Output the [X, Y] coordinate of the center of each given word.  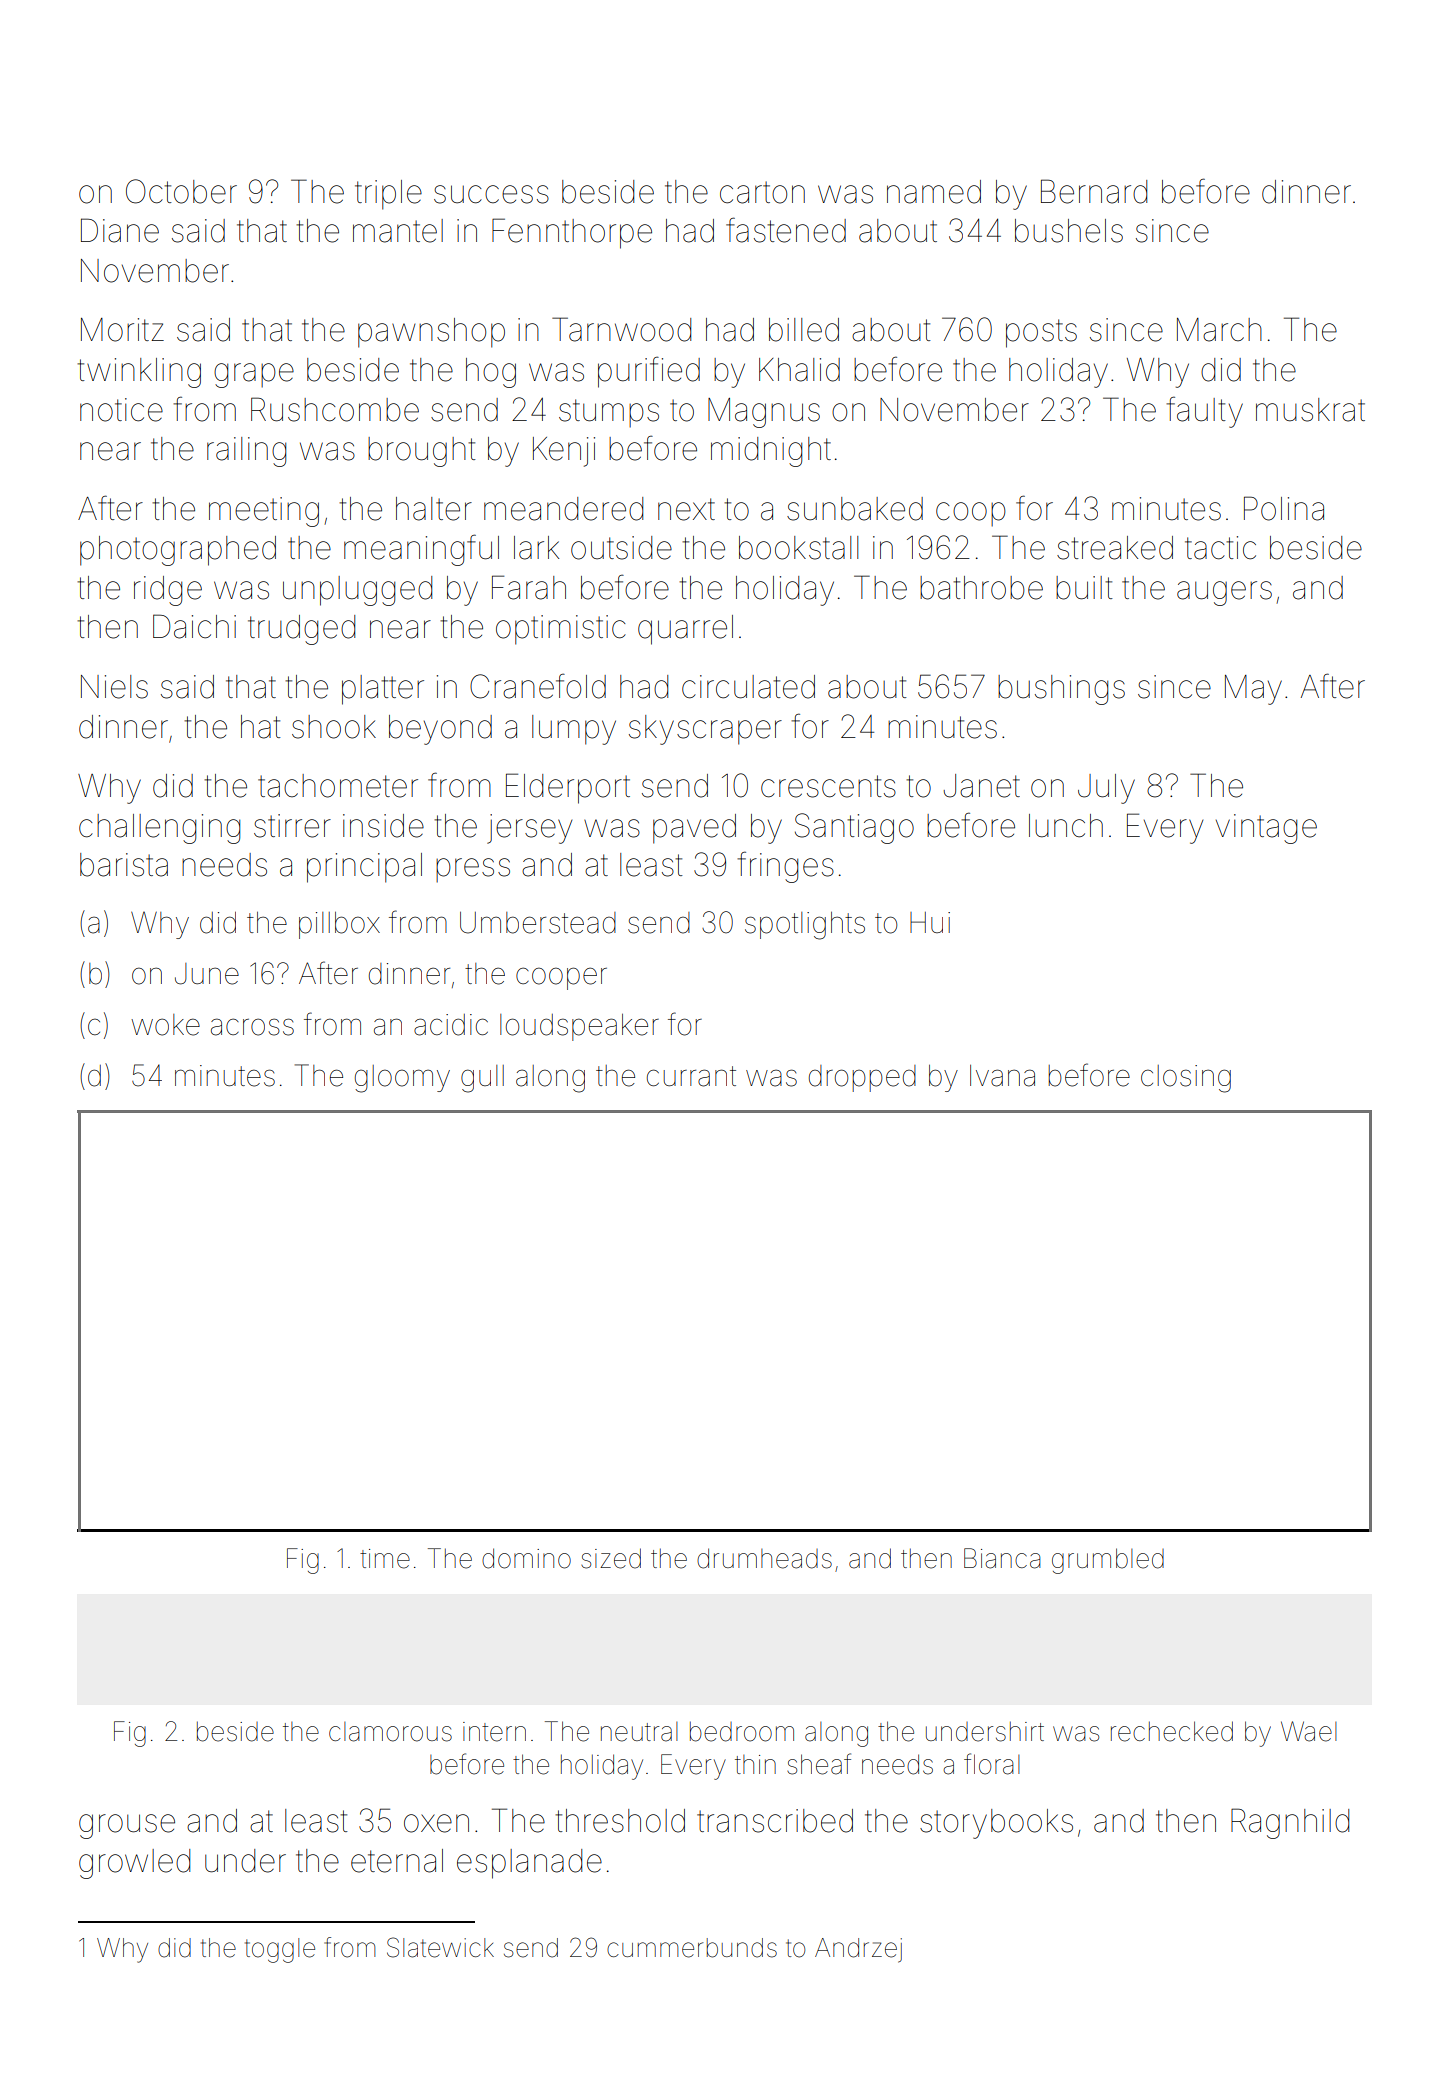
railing [246, 452]
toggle [280, 1950]
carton [762, 192]
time [385, 1559]
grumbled [1108, 1561]
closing [1186, 1079]
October [181, 191]
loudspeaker [579, 1027]
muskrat [1310, 410]
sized [611, 1558]
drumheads [764, 1558]
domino [526, 1558]
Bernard [1094, 191]
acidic [451, 1025]
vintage [1266, 829]
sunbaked [855, 509]
